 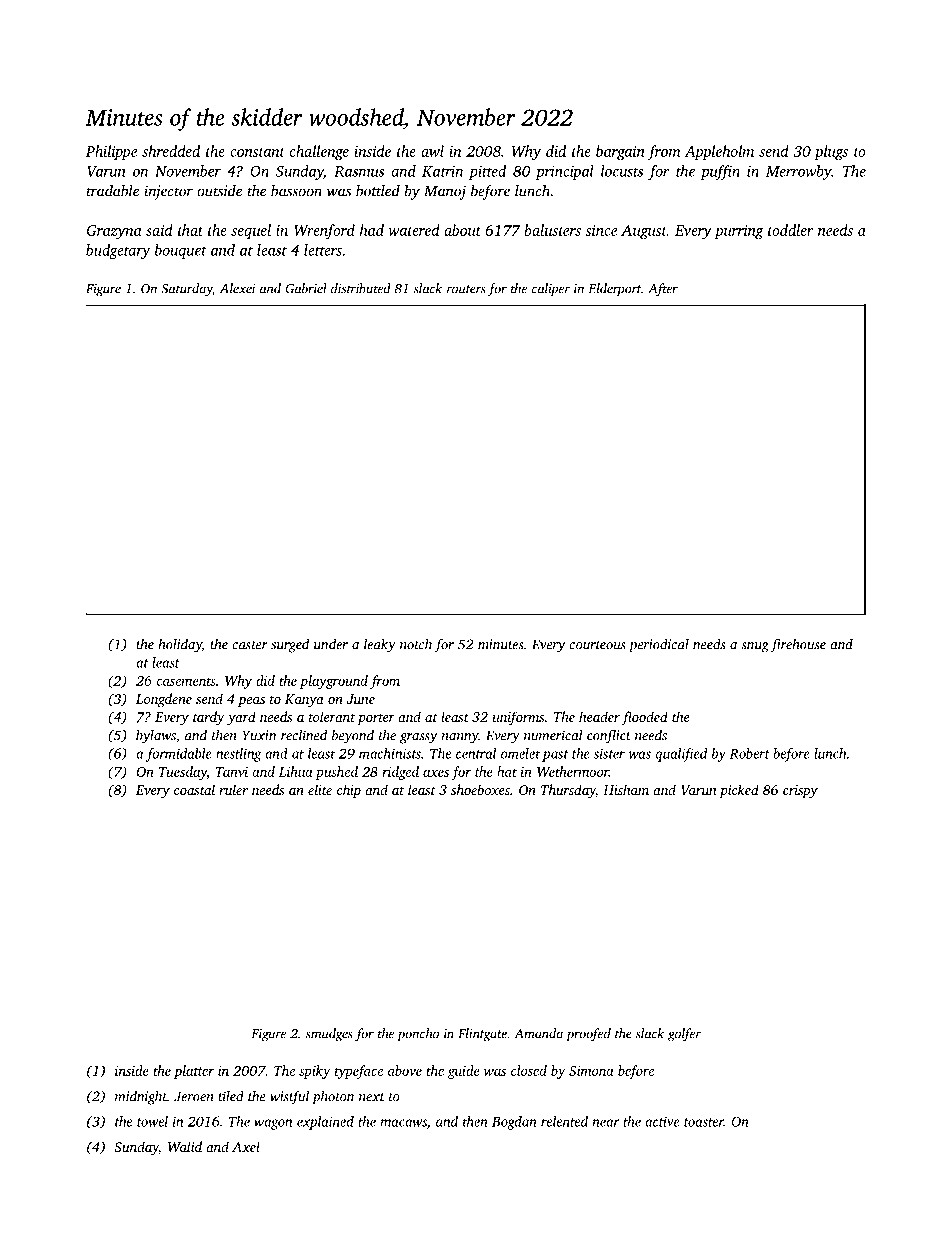 What do you see at coordinates (790, 230) in the screenshot?
I see `toddler` at bounding box center [790, 230].
